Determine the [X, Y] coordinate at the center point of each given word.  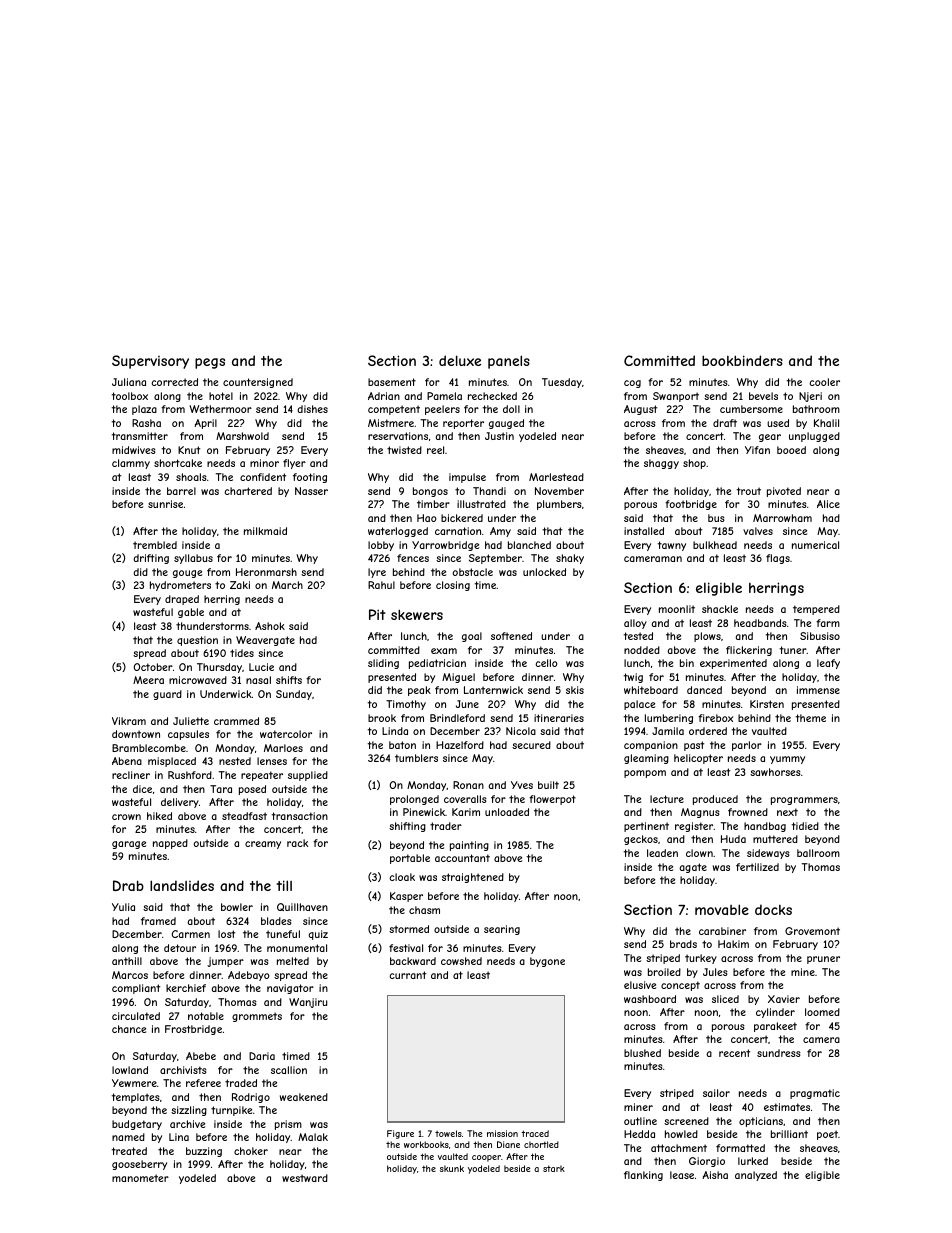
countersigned [258, 383]
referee [203, 1083]
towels [448, 1133]
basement [392, 382]
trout [748, 491]
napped [170, 844]
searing [502, 930]
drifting [151, 559]
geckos [641, 840]
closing [453, 586]
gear [770, 438]
